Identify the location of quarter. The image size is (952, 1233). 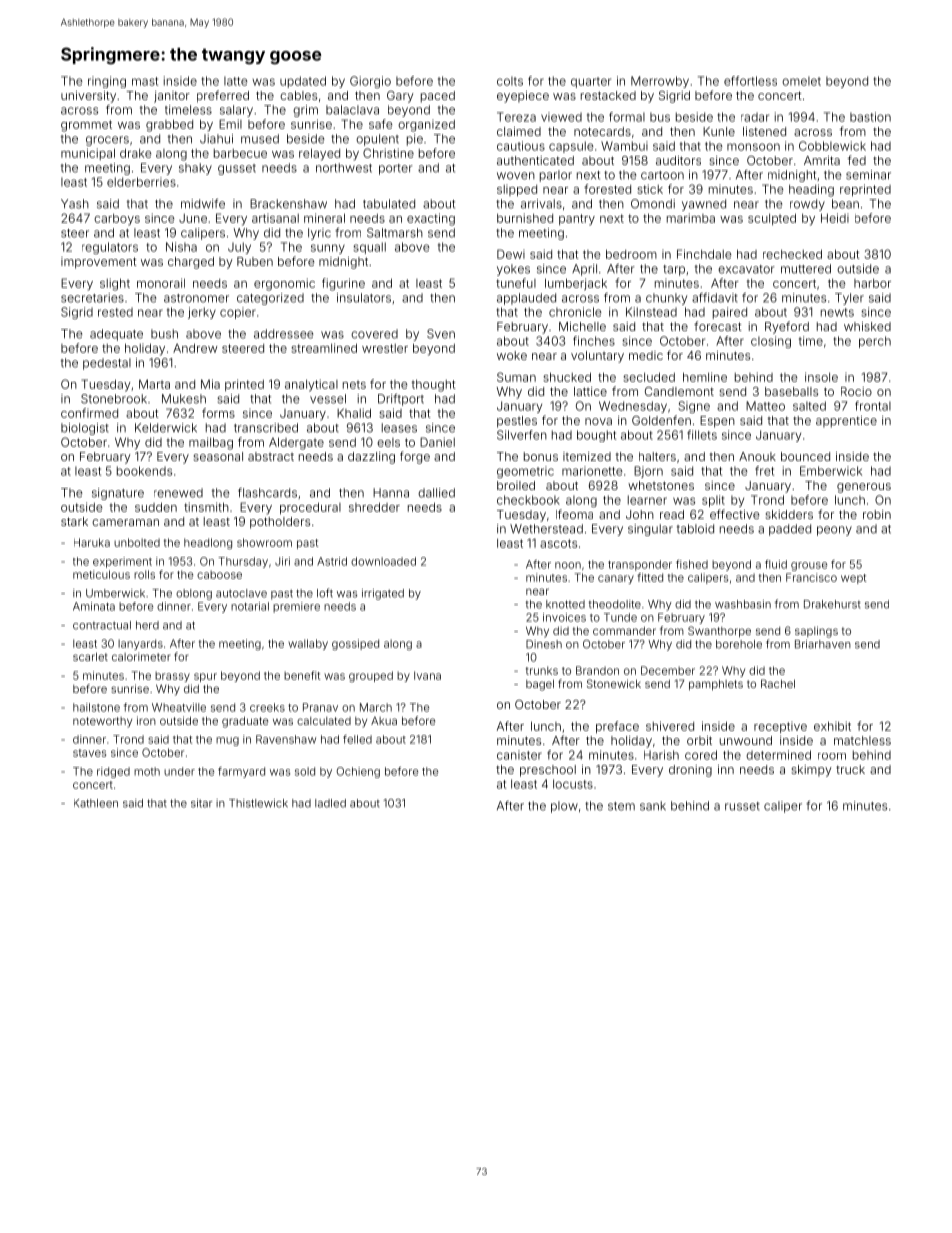
(591, 82).
